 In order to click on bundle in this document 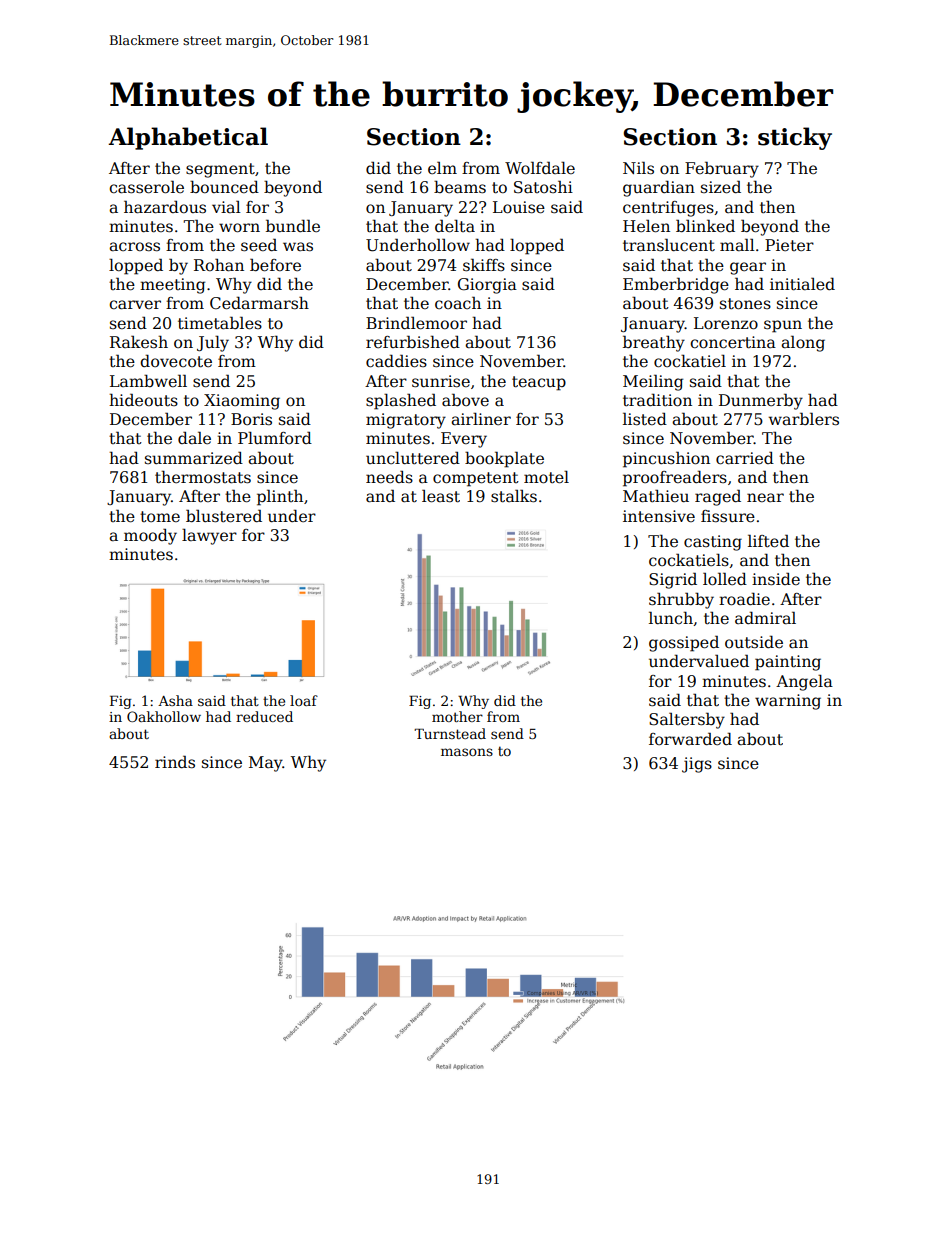, I will do `click(293, 225)`.
